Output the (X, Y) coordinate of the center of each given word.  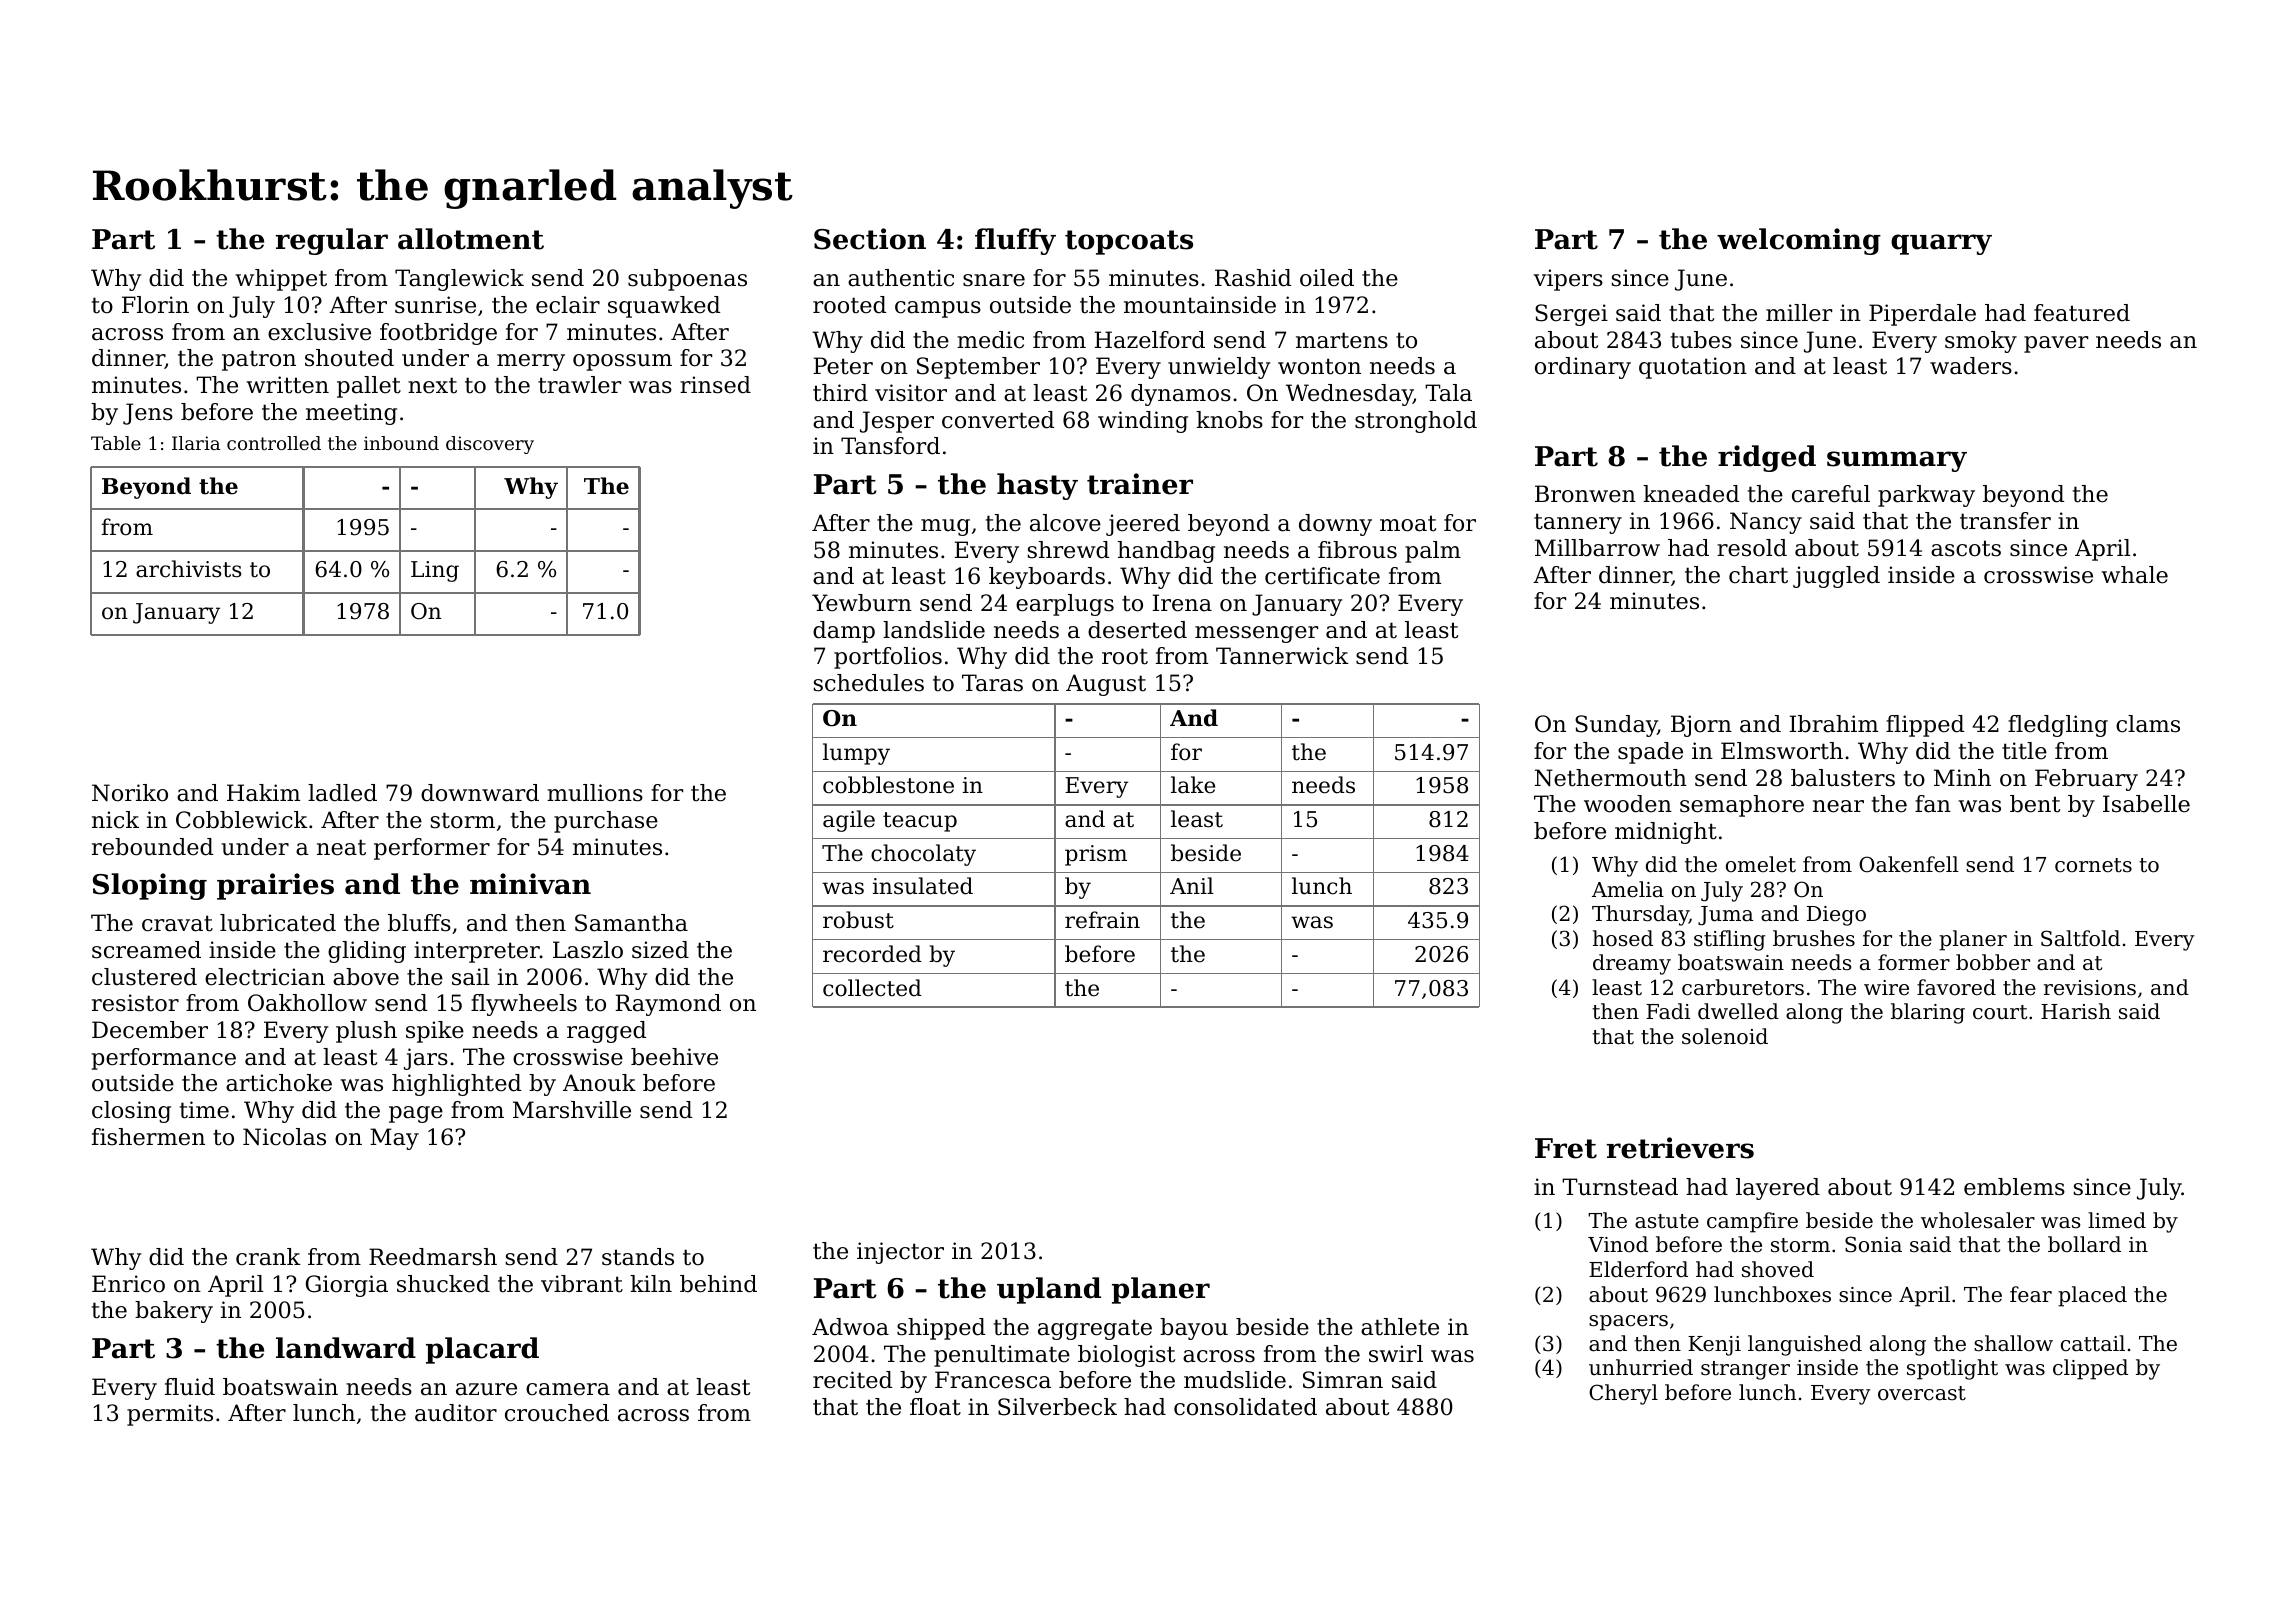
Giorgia (347, 1286)
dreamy (1632, 964)
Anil (1192, 885)
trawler (579, 385)
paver (2056, 344)
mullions (595, 793)
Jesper (897, 422)
